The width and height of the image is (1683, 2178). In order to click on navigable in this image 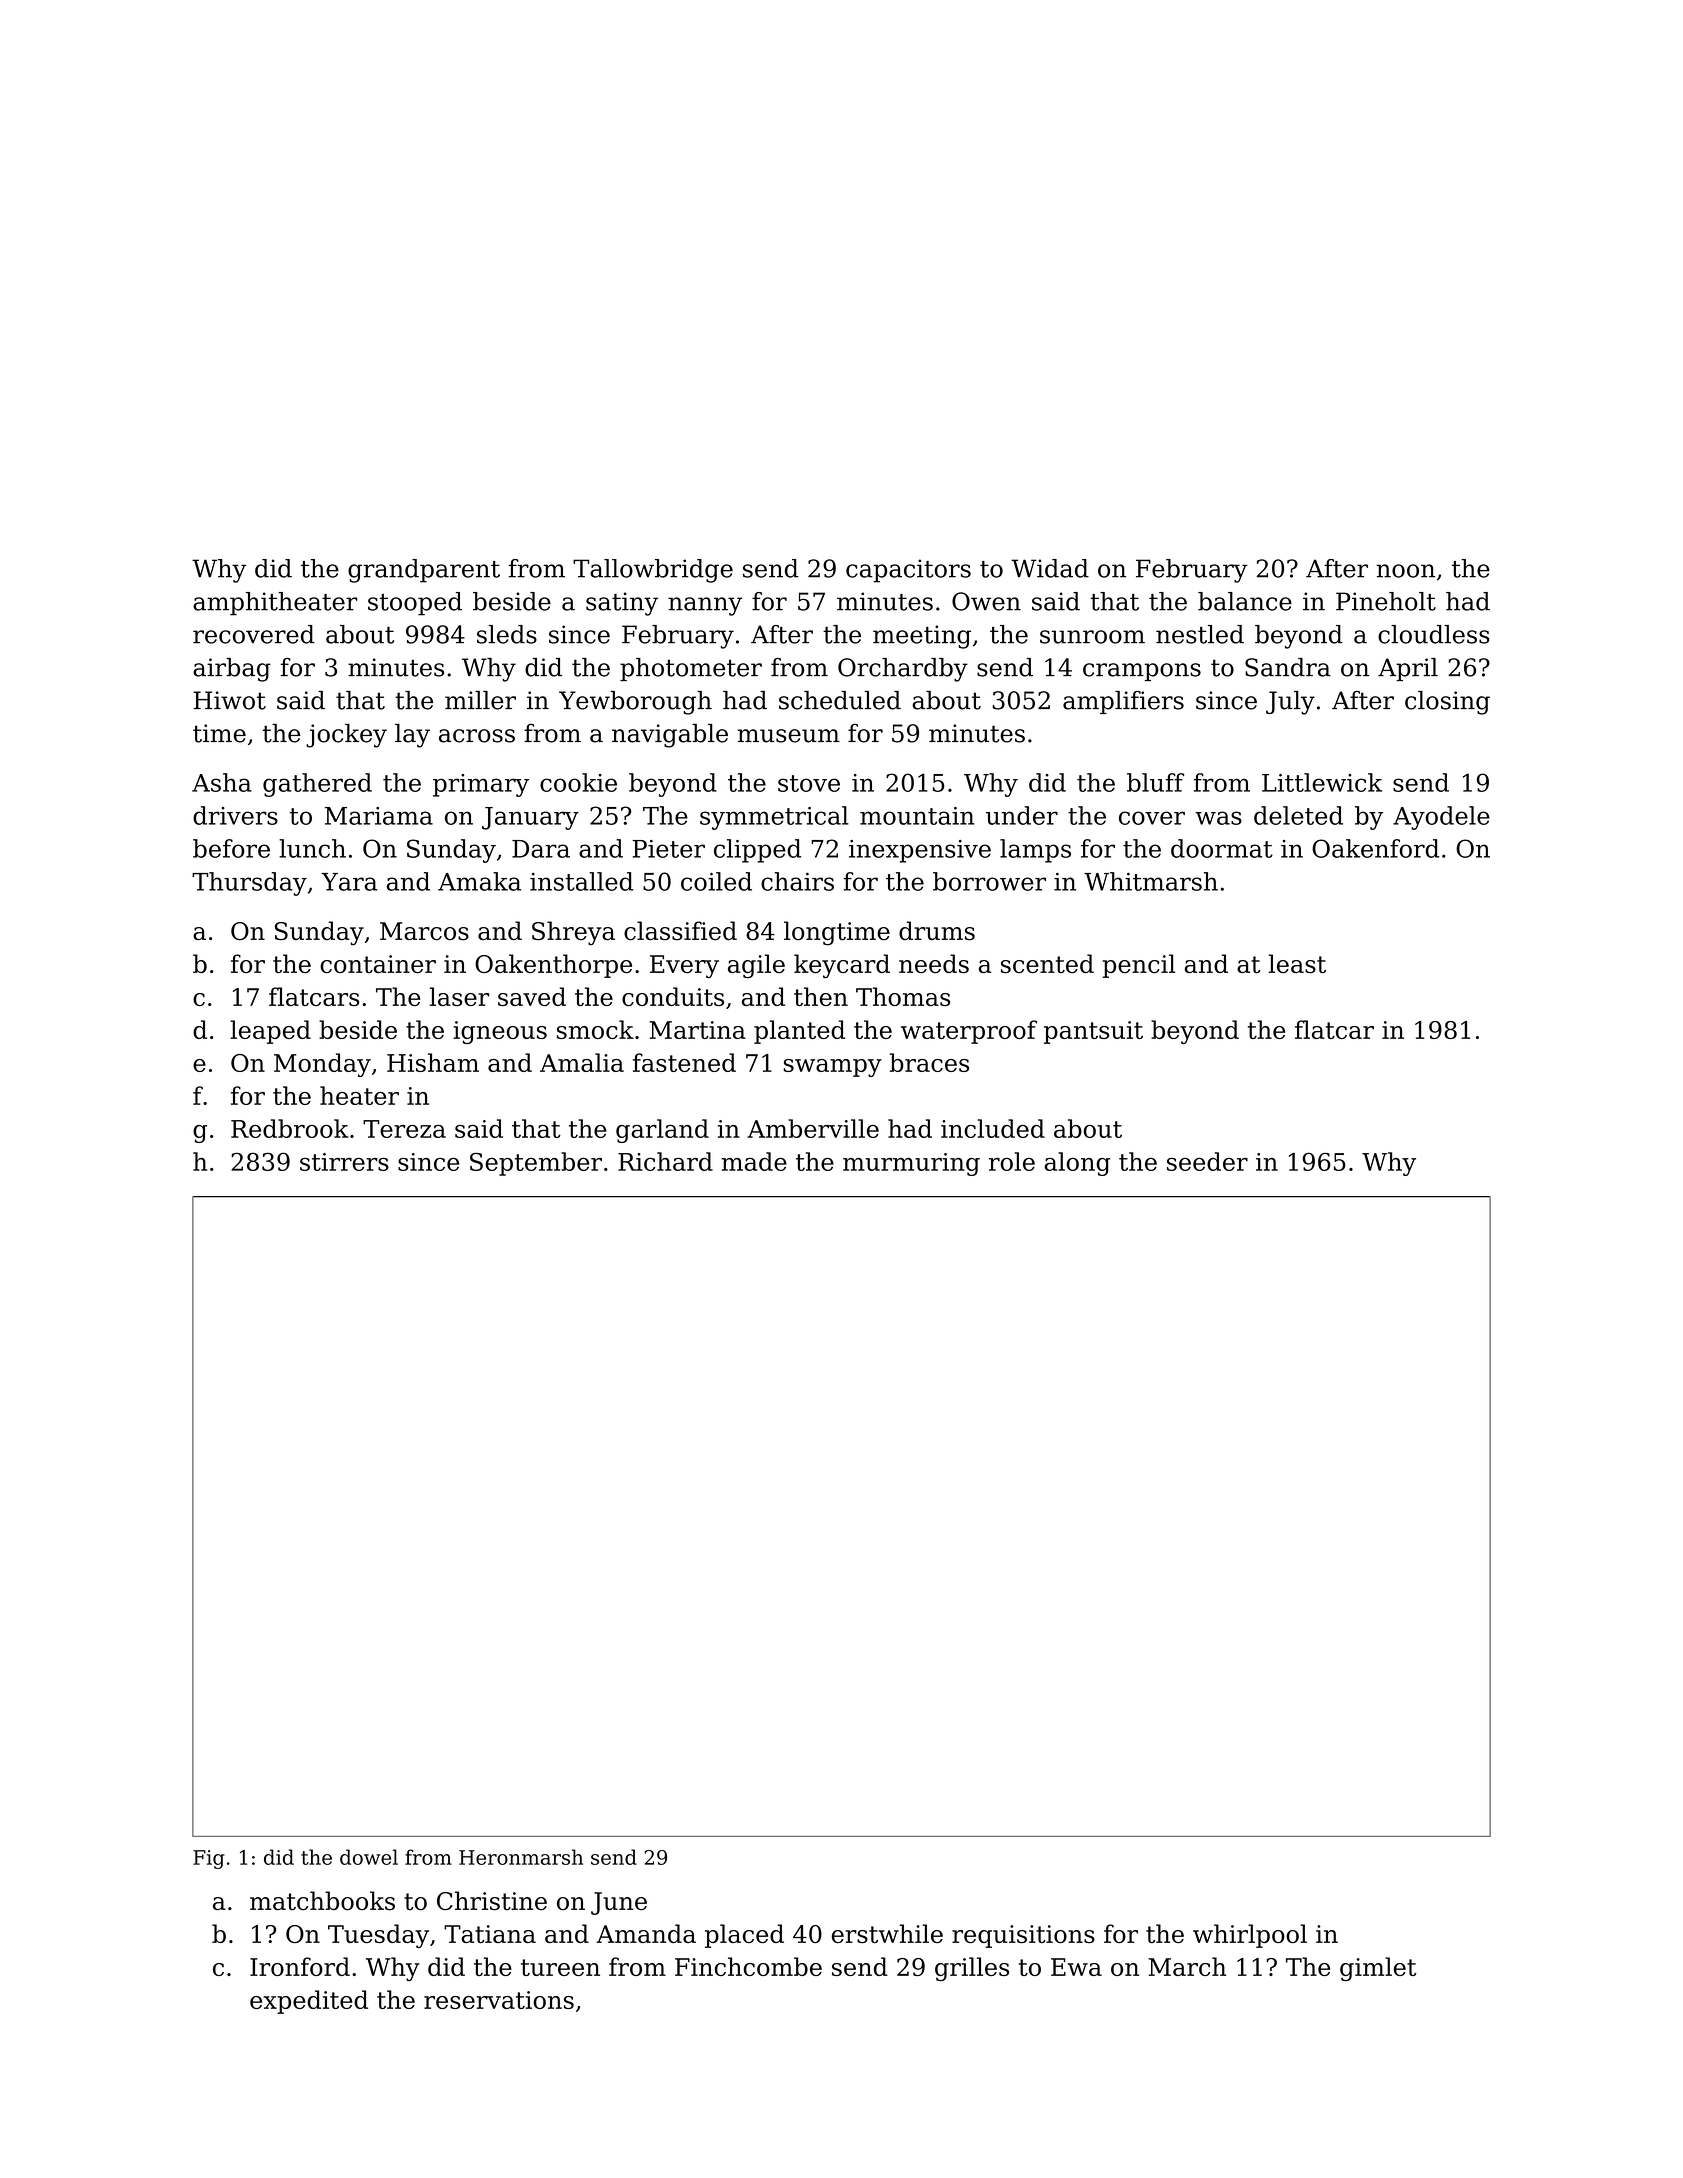, I will do `click(670, 736)`.
